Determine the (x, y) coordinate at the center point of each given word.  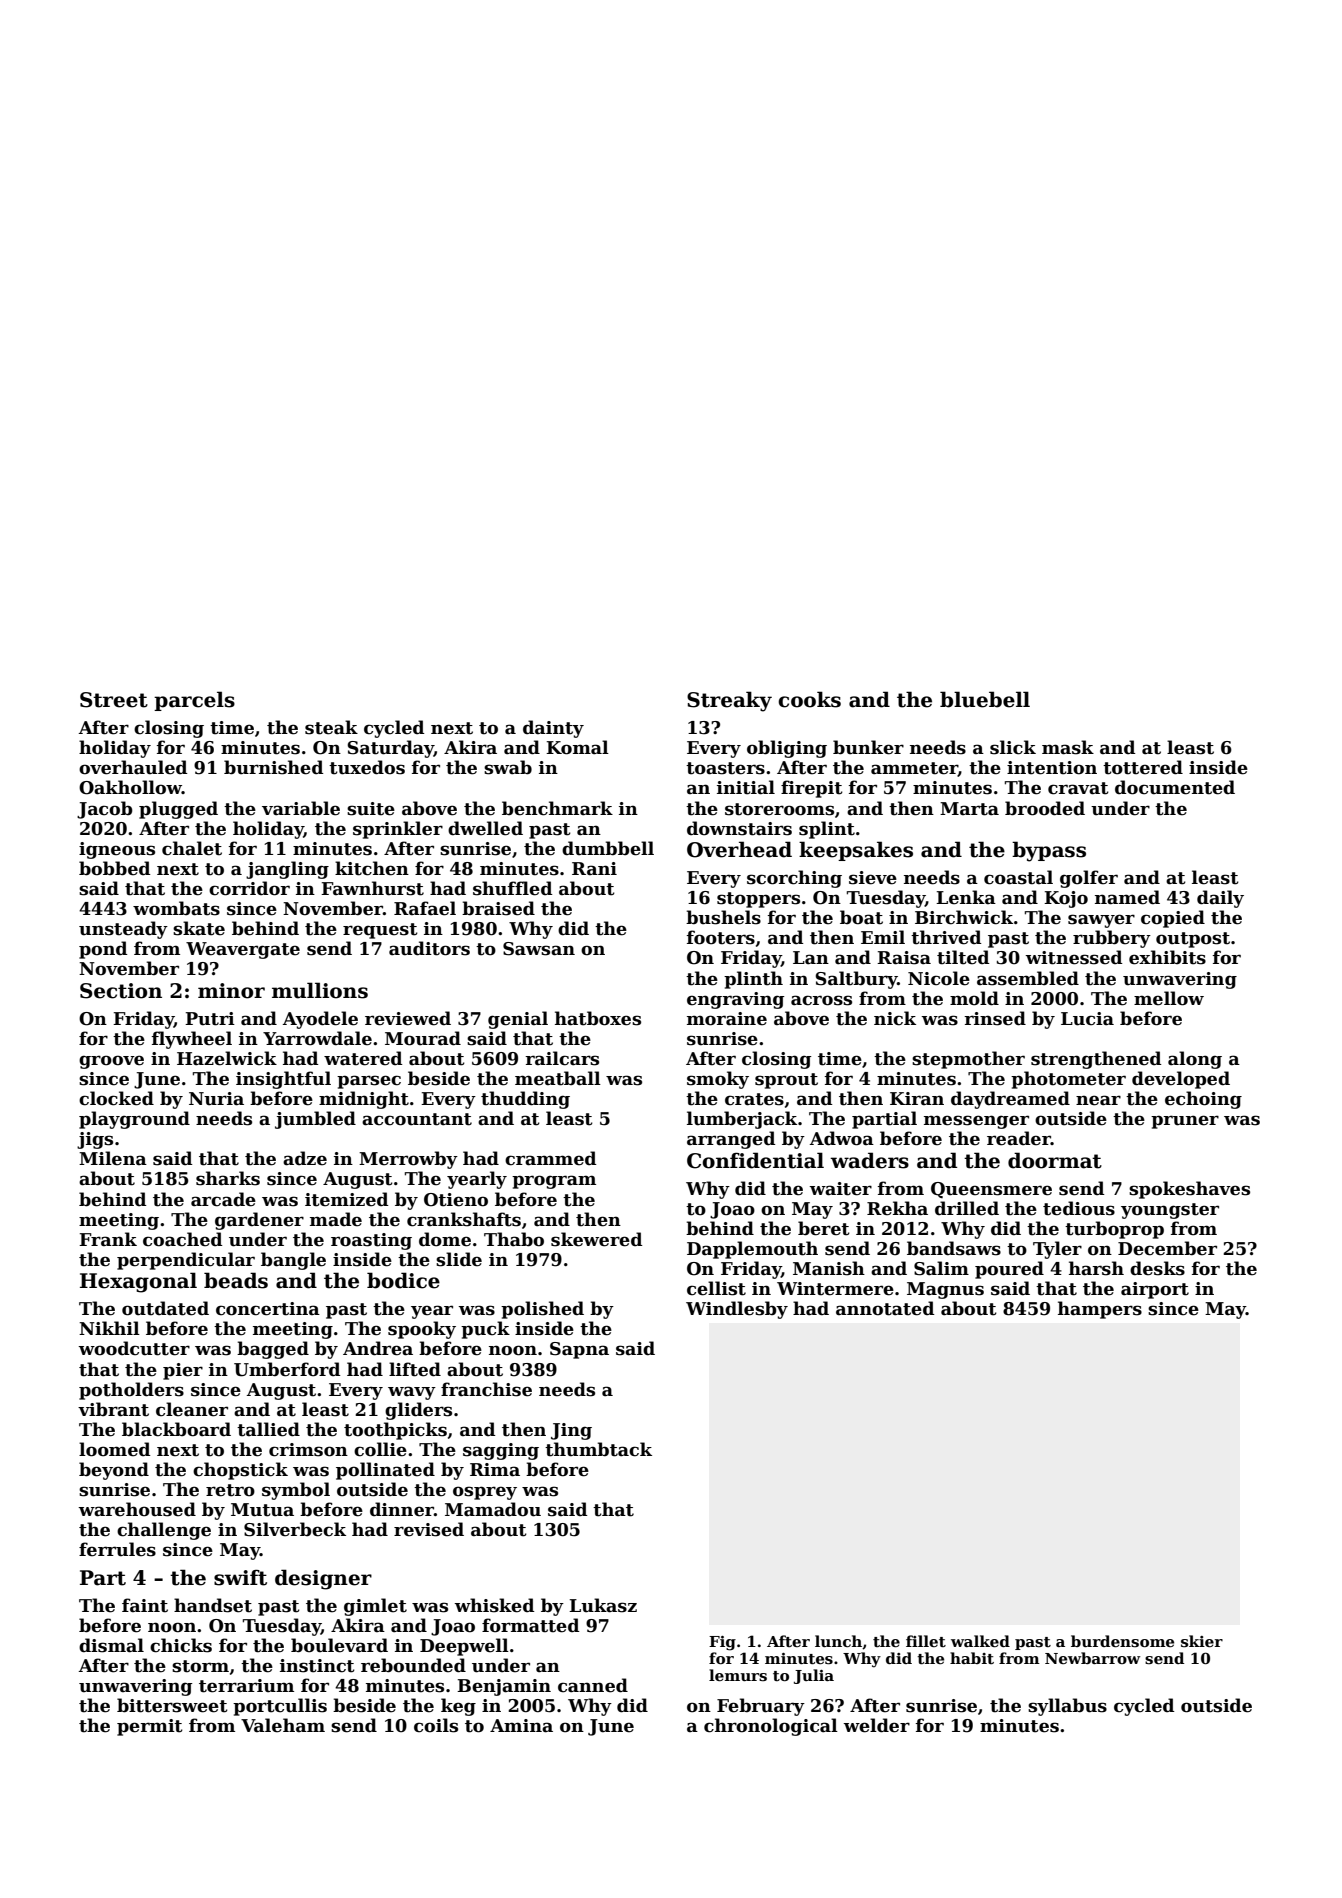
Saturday (391, 749)
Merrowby (408, 1160)
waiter (840, 1189)
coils (436, 1725)
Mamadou (493, 1509)
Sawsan (539, 949)
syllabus (1067, 1707)
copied (1173, 919)
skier (1202, 1641)
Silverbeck (295, 1529)
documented (1175, 787)
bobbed (114, 868)
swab (508, 767)
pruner (1185, 1122)
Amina (521, 1726)
